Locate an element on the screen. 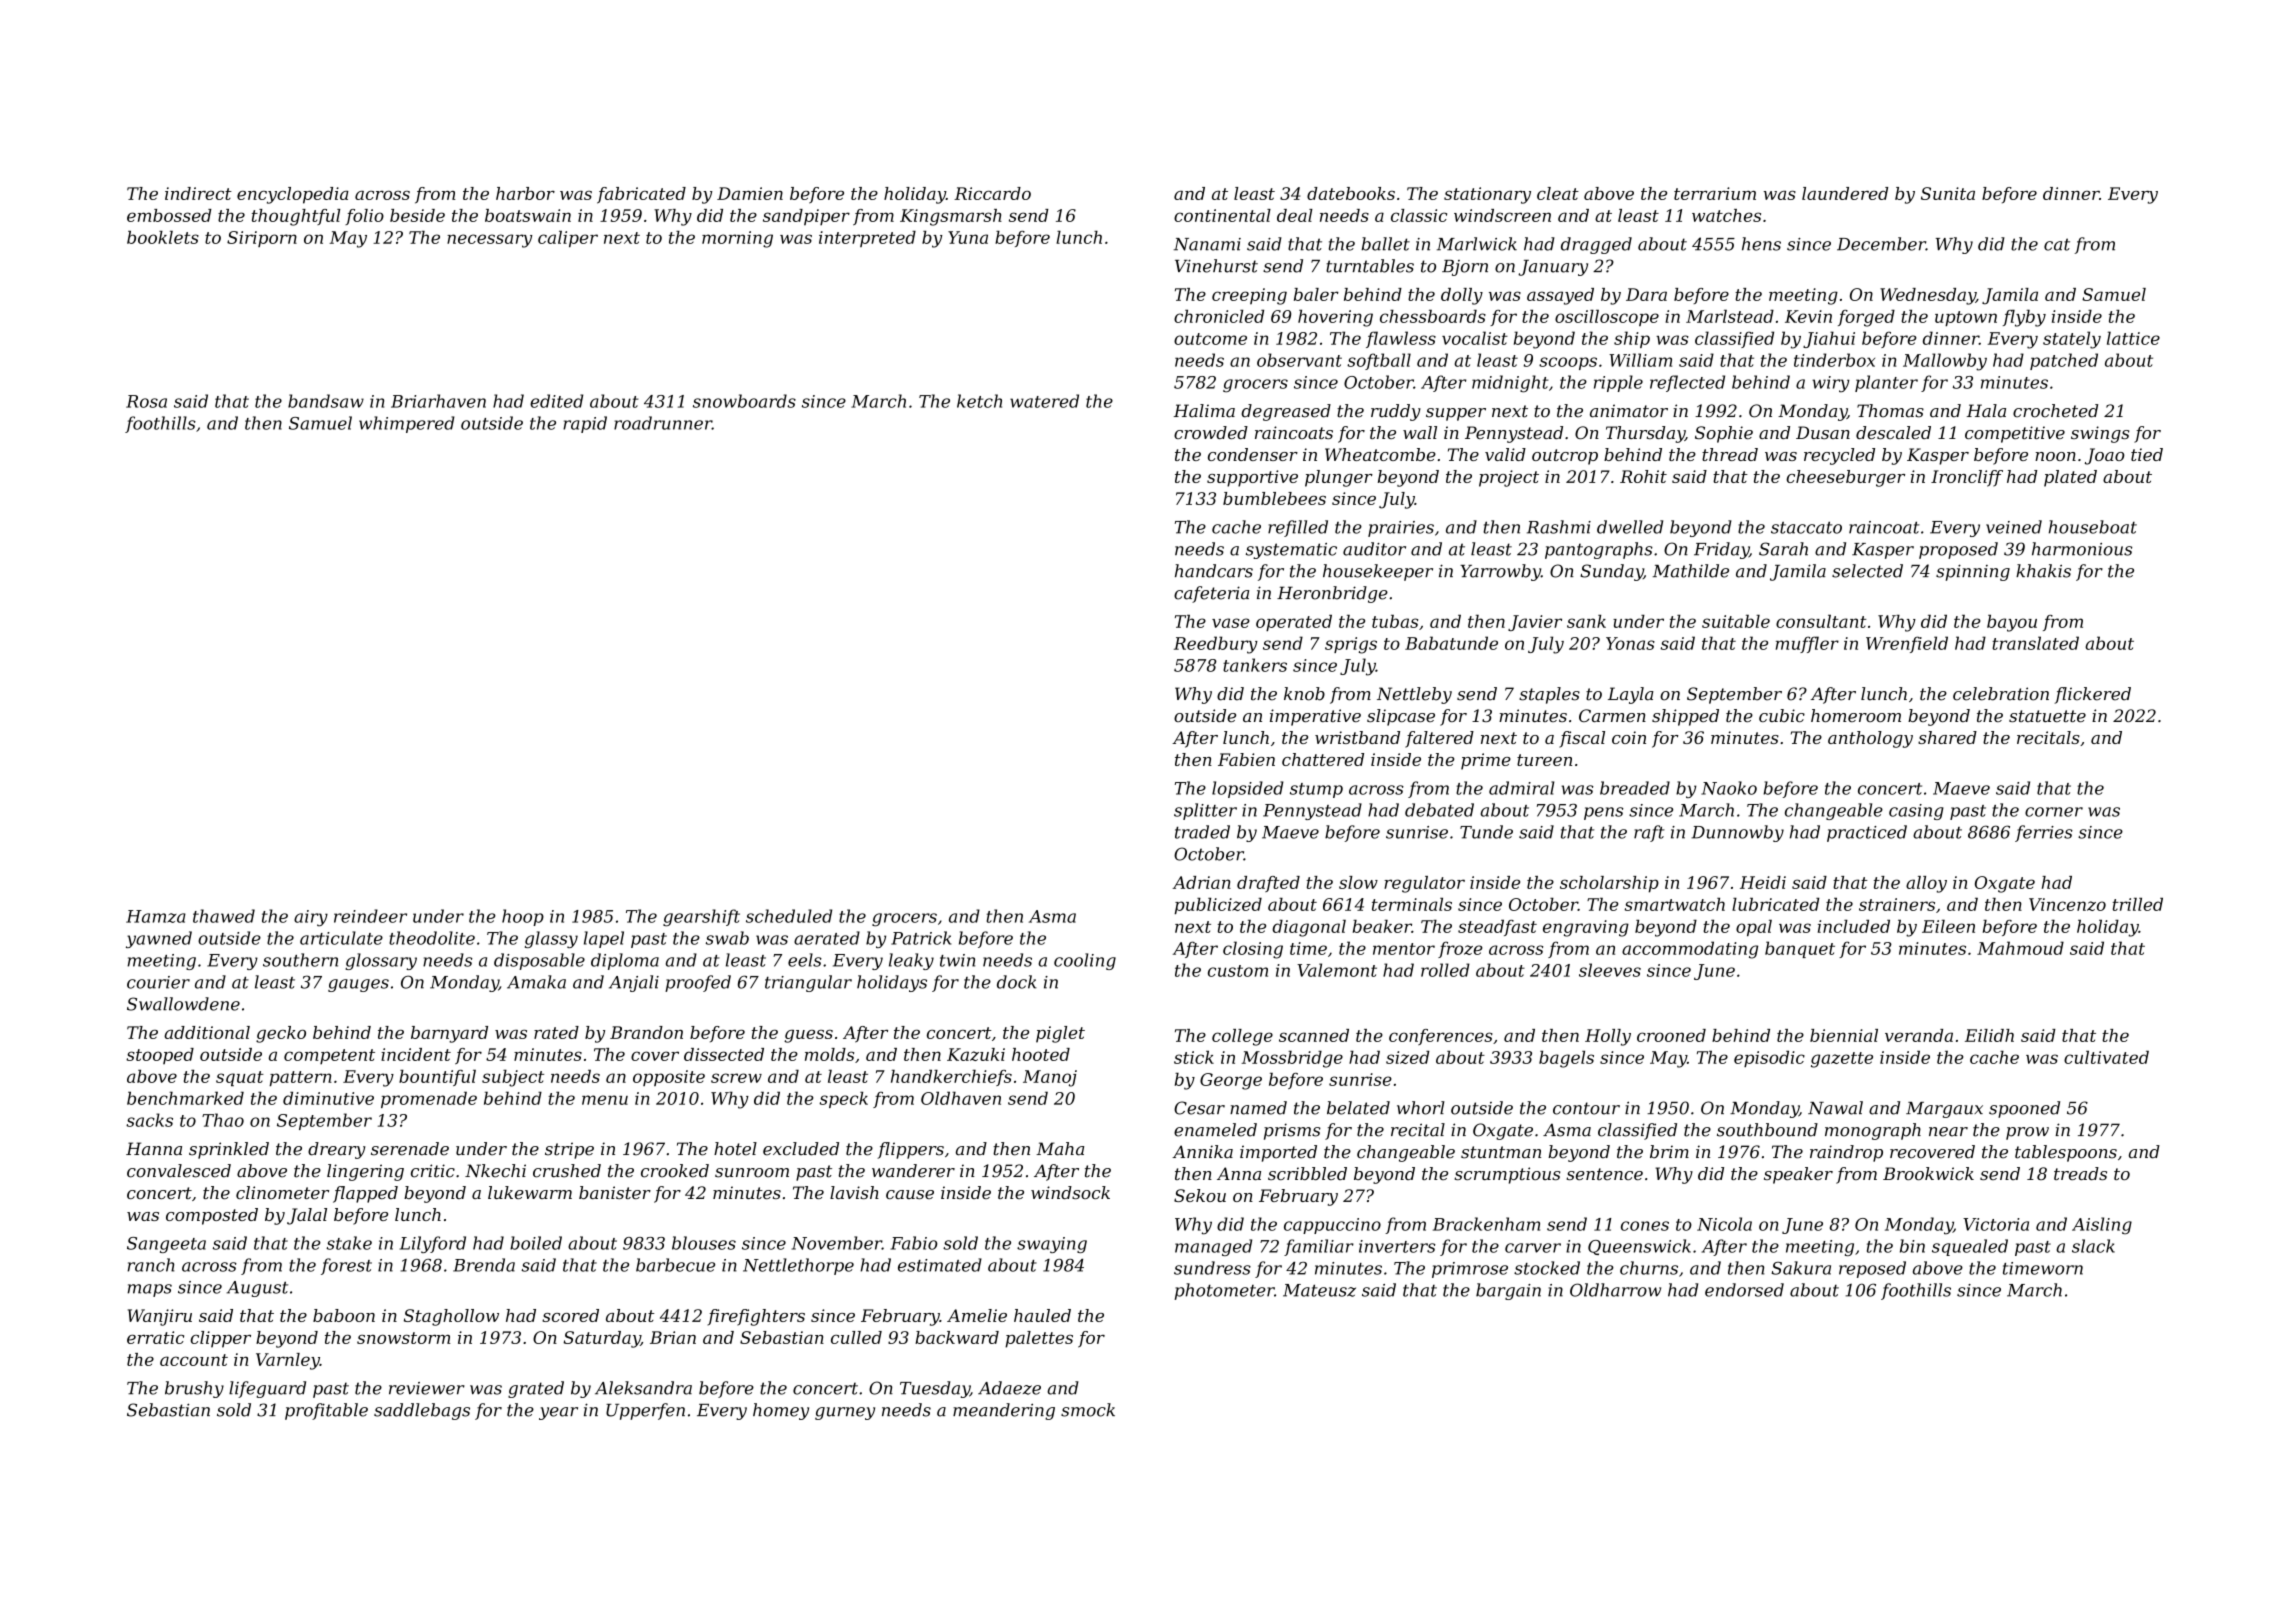 This screenshot has width=2292, height=1620. indirect is located at coordinates (198, 193).
